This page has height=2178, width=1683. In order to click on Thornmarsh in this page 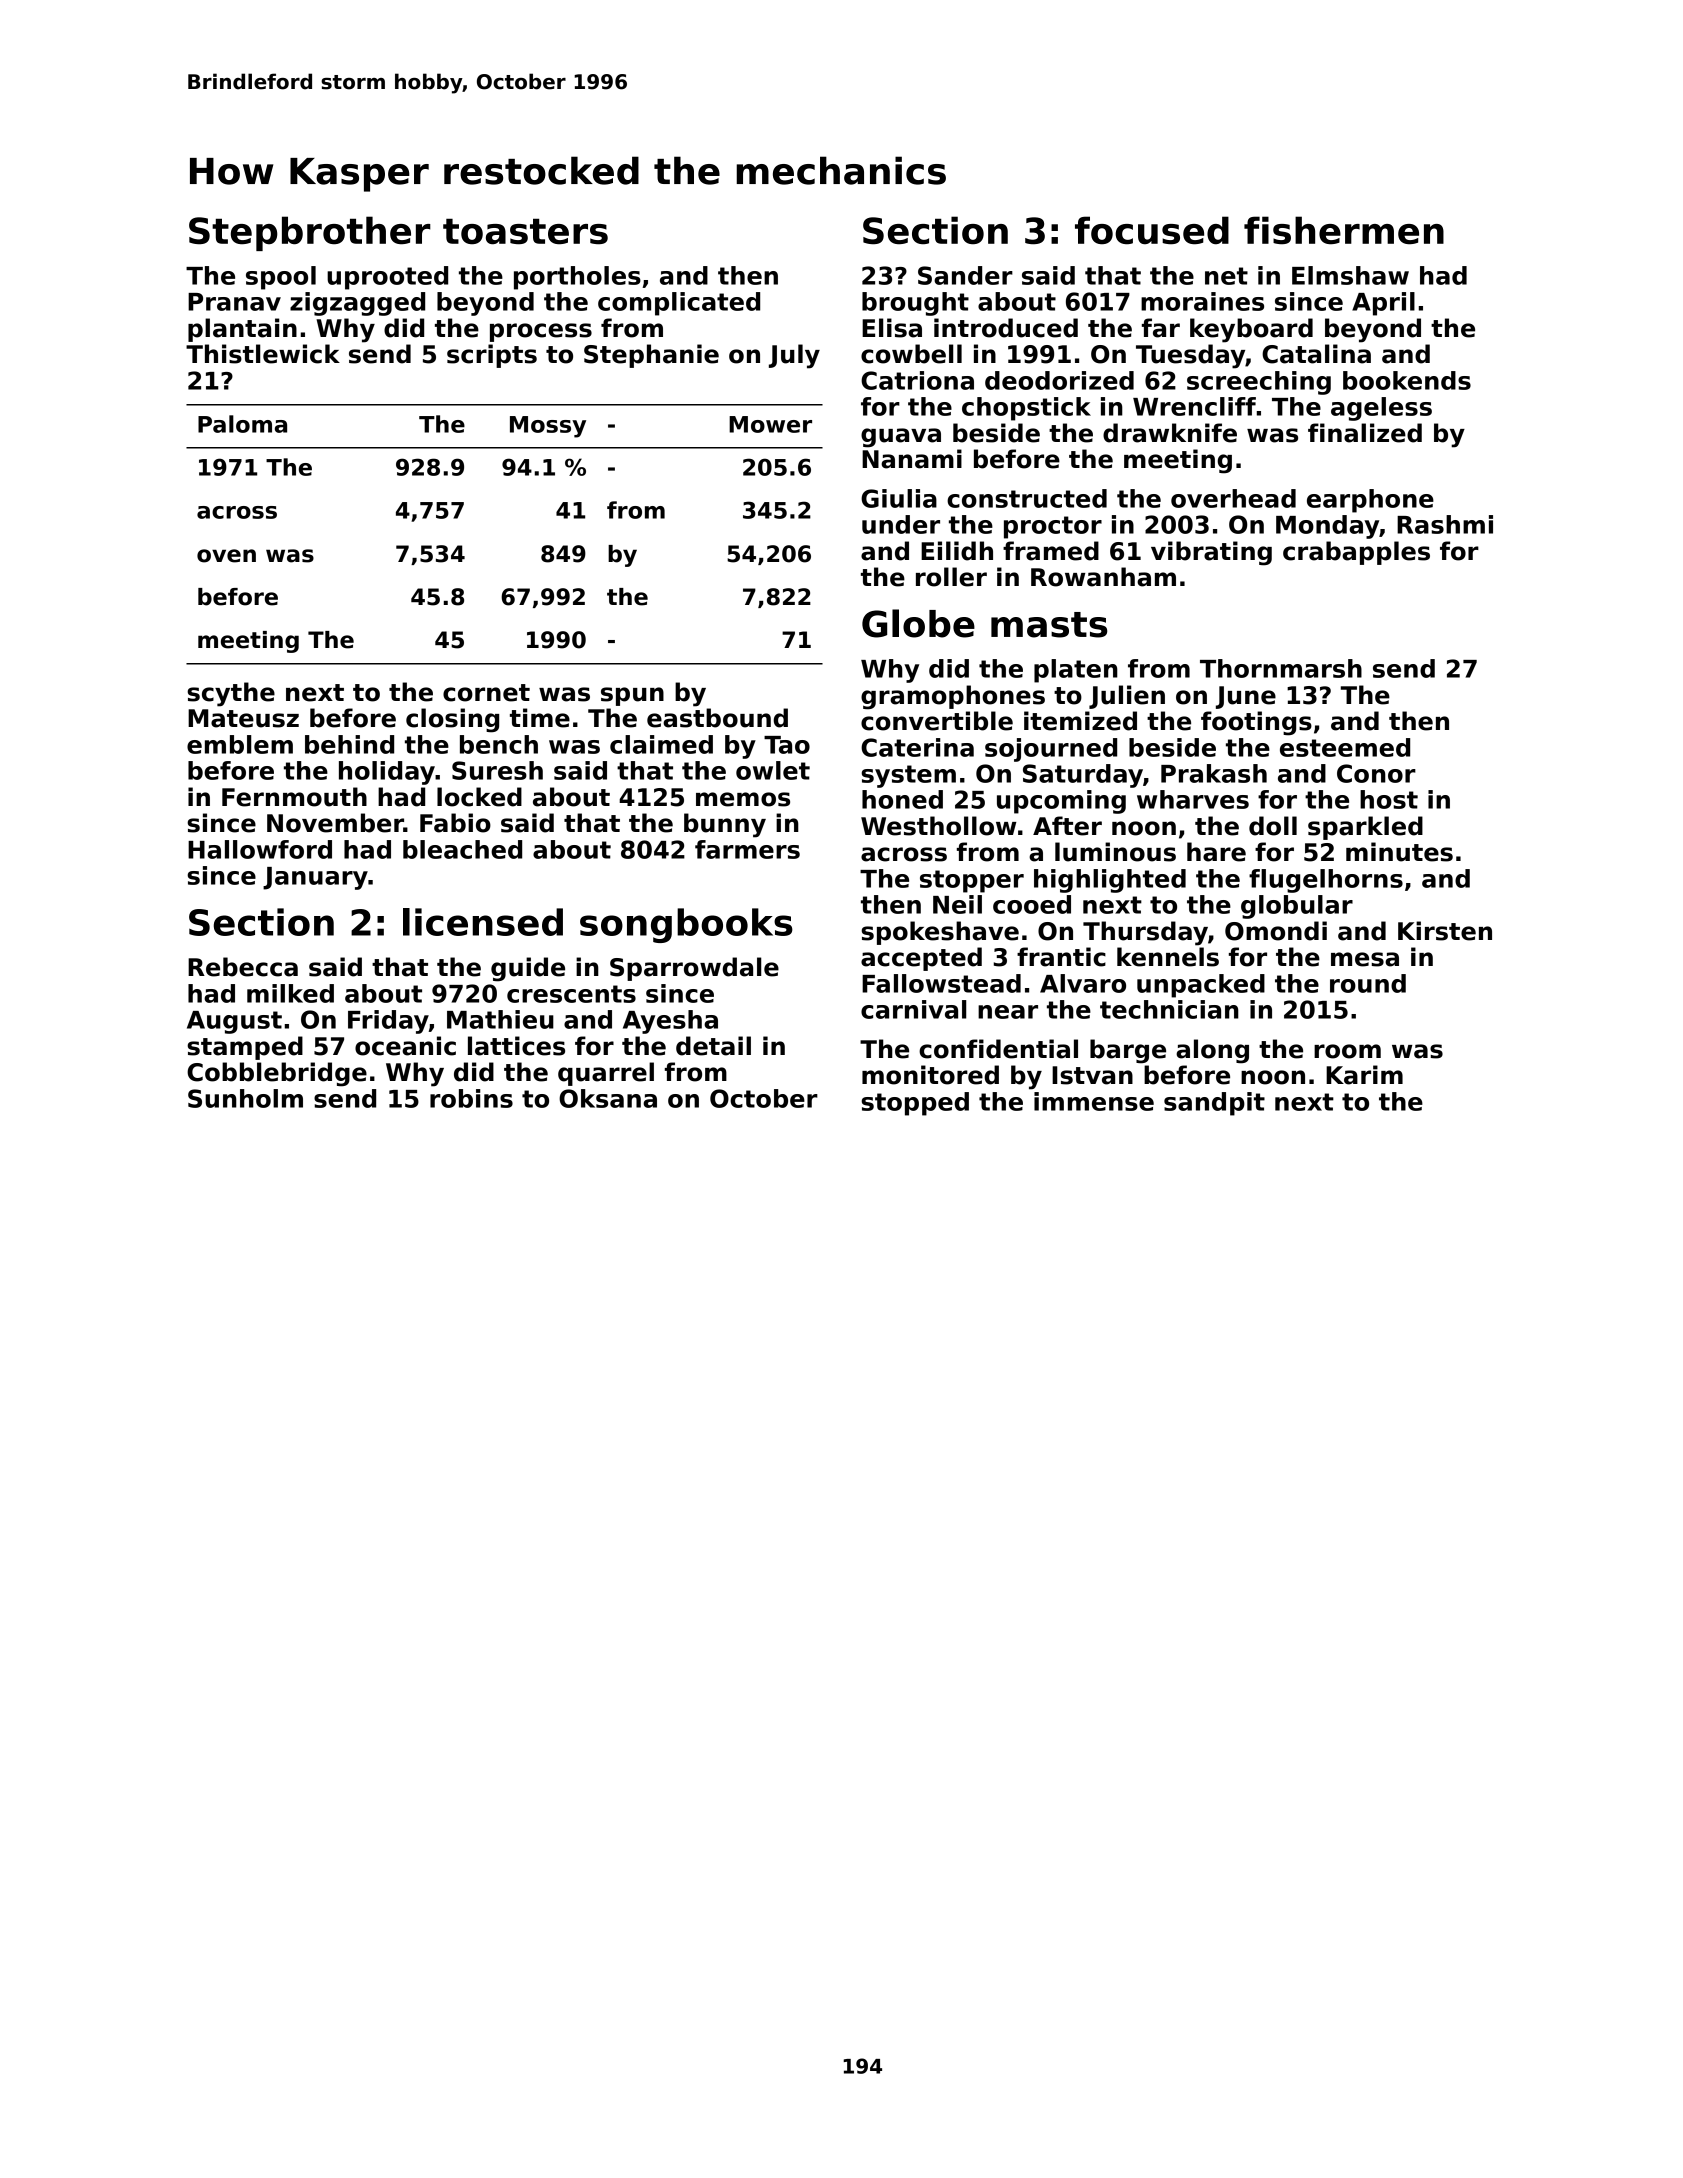, I will do `click(1281, 668)`.
